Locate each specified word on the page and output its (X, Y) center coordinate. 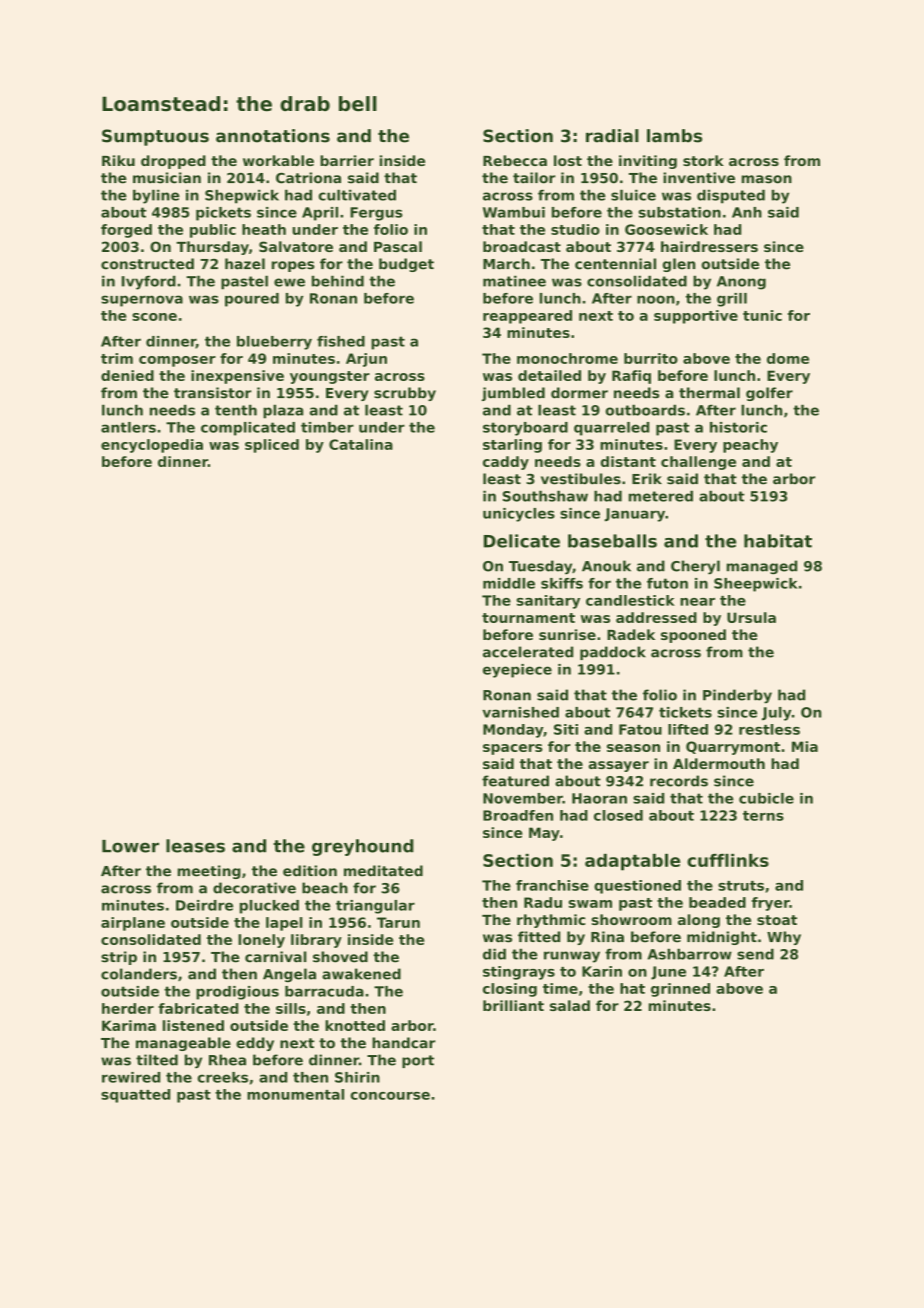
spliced (272, 446)
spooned (693, 636)
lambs (674, 136)
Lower (130, 846)
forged (126, 231)
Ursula (751, 617)
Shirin (357, 1077)
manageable (183, 1044)
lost (568, 160)
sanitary (548, 602)
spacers (513, 749)
